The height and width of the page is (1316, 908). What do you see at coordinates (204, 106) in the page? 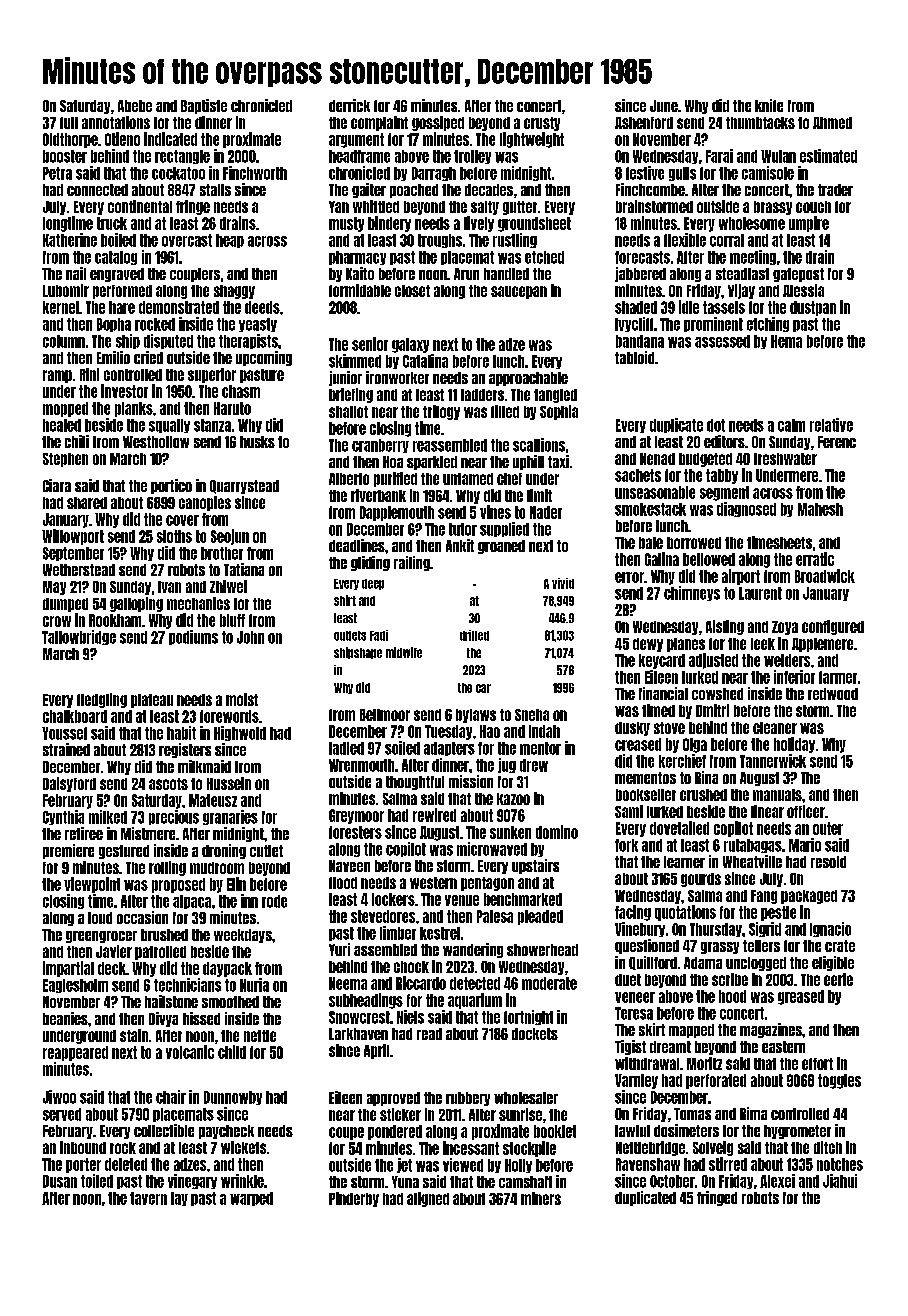
I see `Baptiste` at bounding box center [204, 106].
